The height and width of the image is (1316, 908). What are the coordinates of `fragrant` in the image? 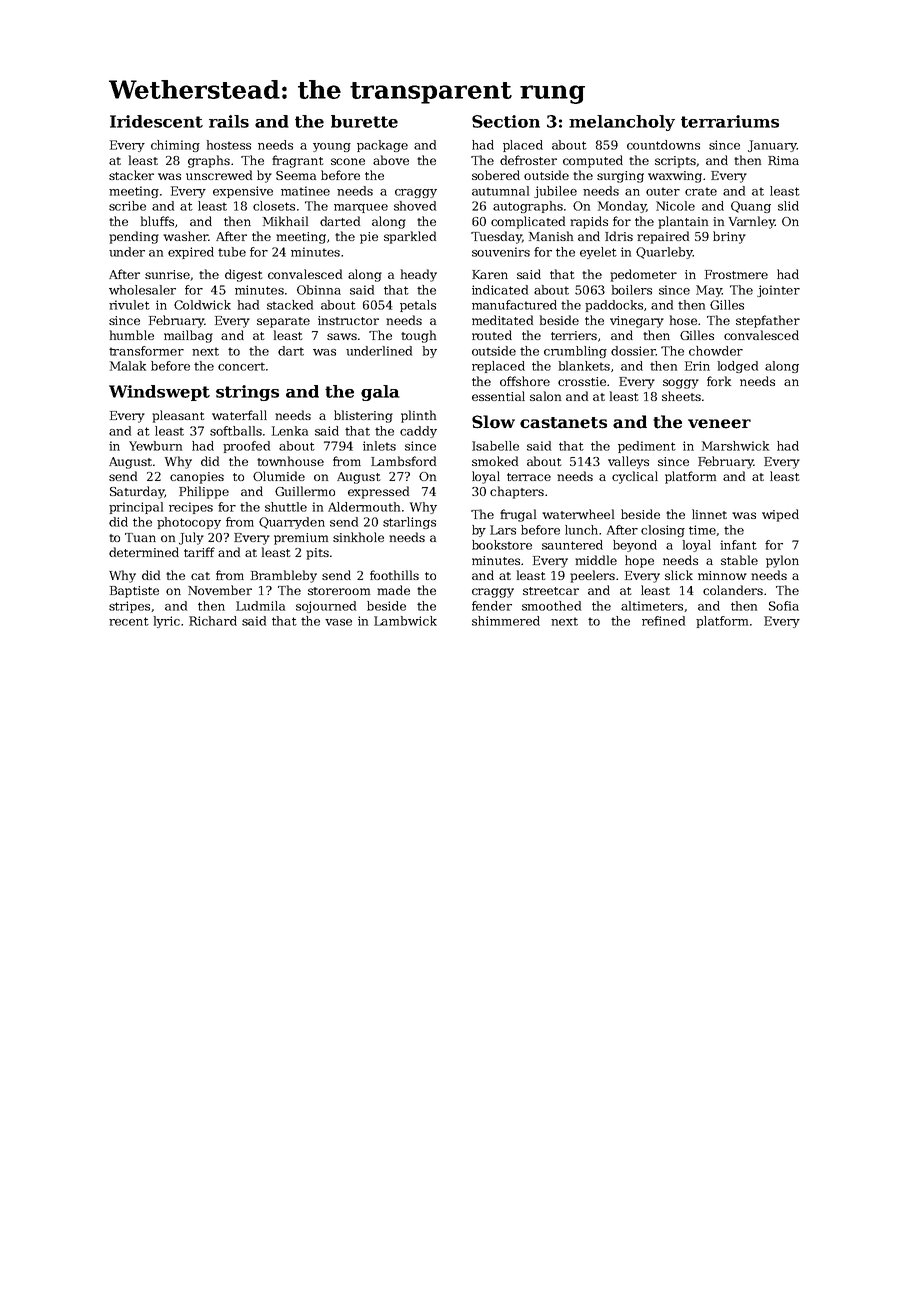 It's located at (298, 161).
